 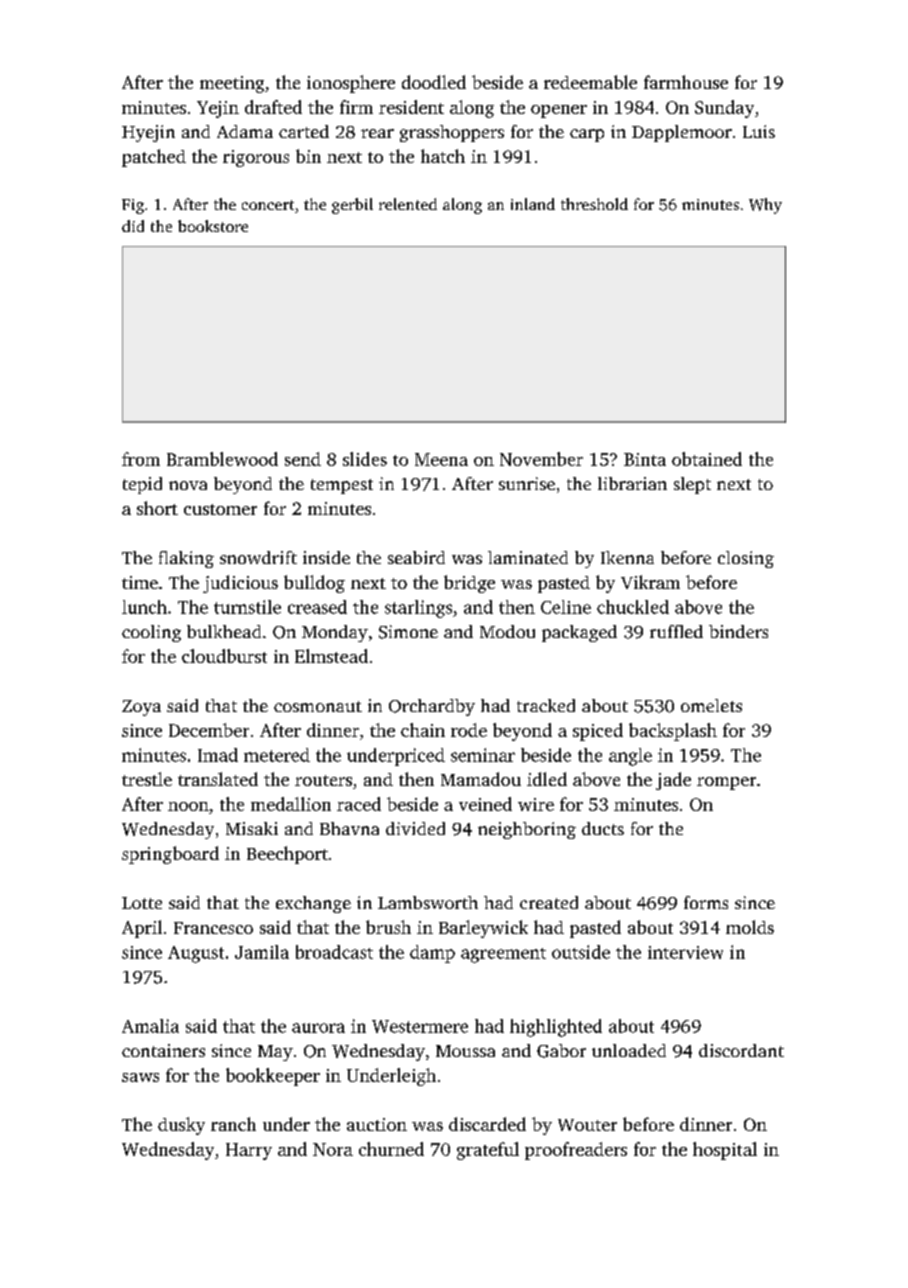 What do you see at coordinates (686, 82) in the screenshot?
I see `farmhouse` at bounding box center [686, 82].
